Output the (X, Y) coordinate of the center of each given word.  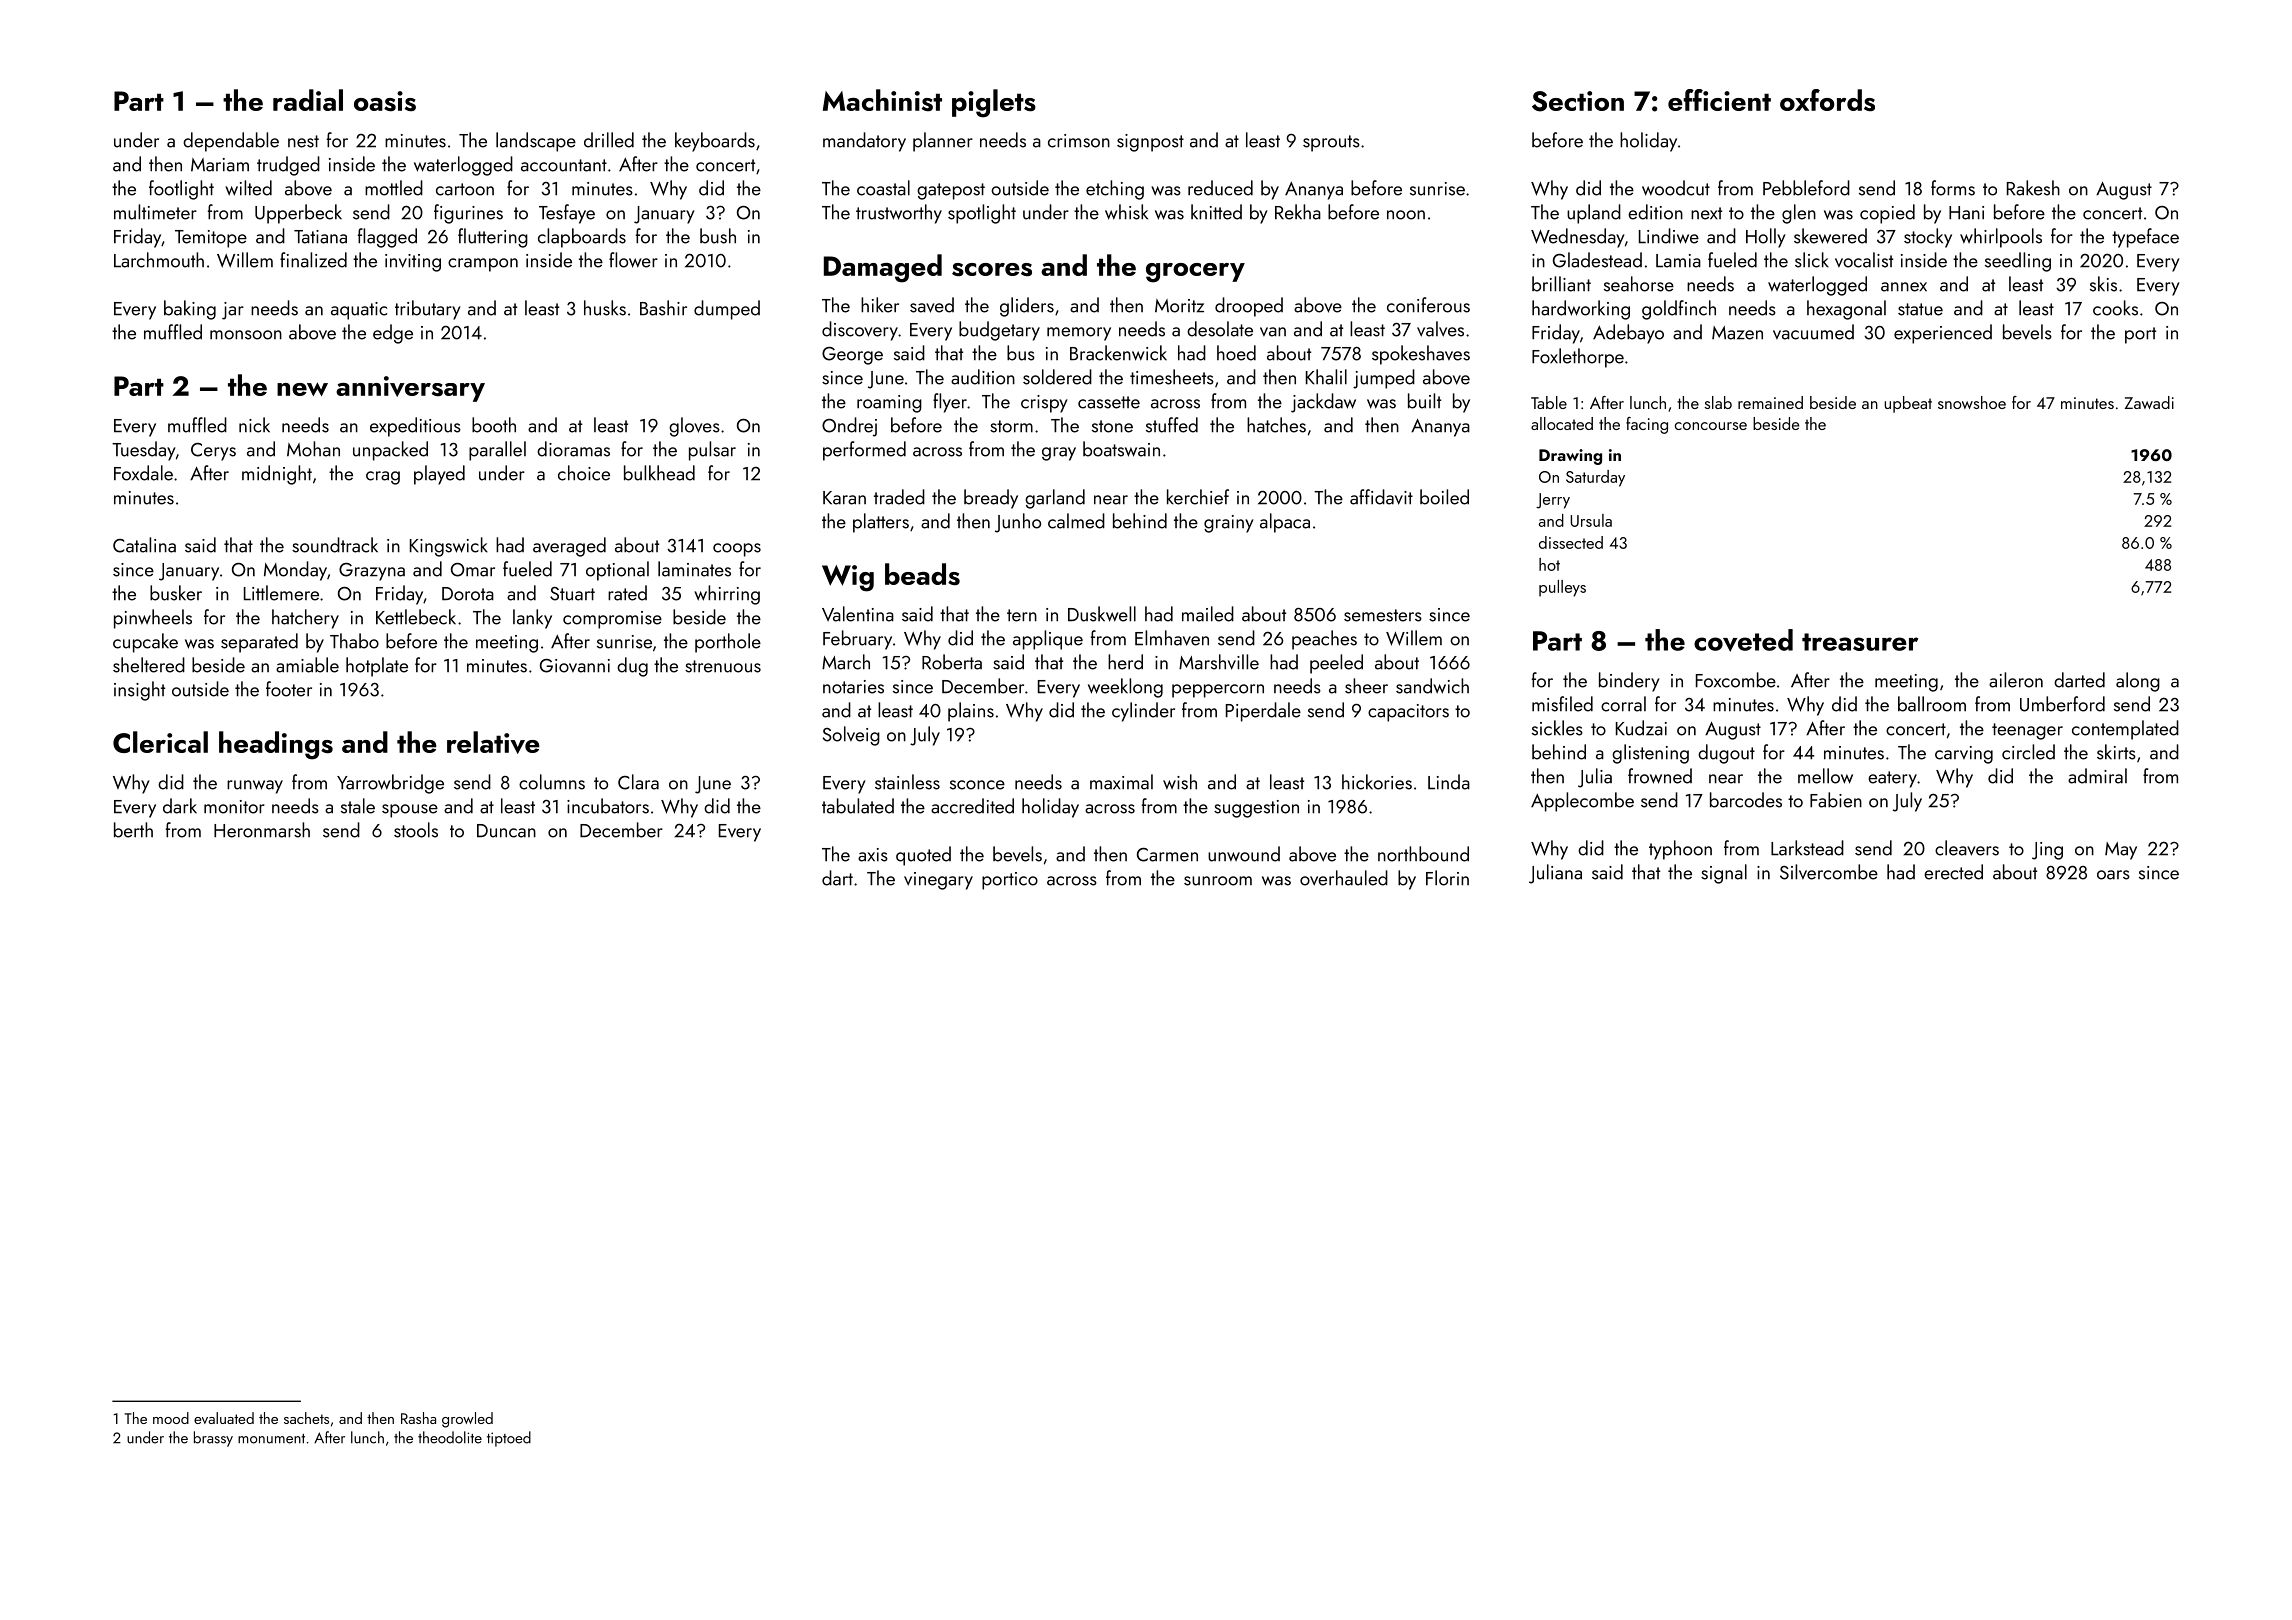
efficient (1719, 100)
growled (467, 1420)
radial (308, 100)
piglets (994, 103)
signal (1724, 874)
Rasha (418, 1418)
